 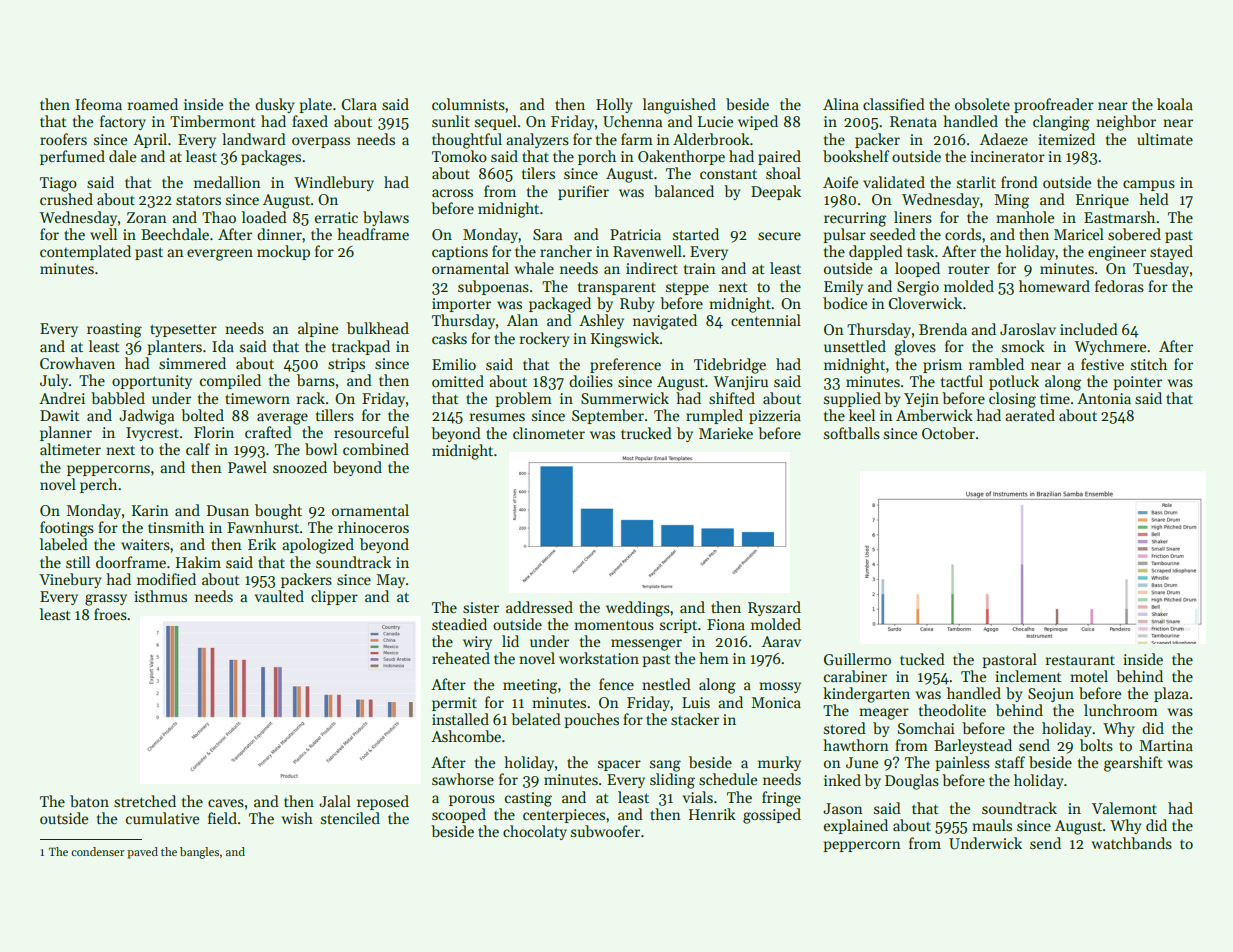 I want to click on bangles, so click(x=199, y=853).
